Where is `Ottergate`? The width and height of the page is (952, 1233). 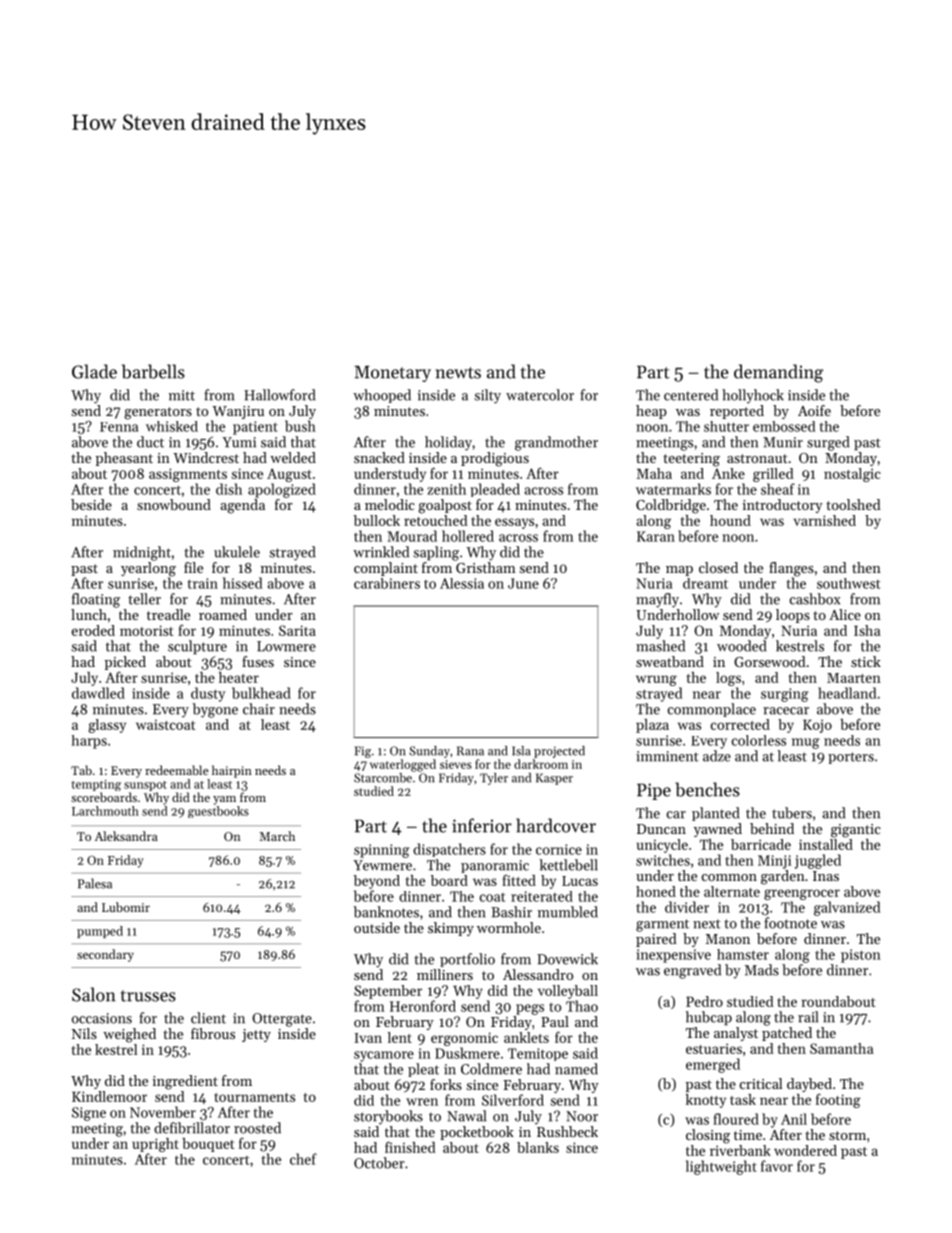
Ottergate is located at coordinates (282, 1020).
